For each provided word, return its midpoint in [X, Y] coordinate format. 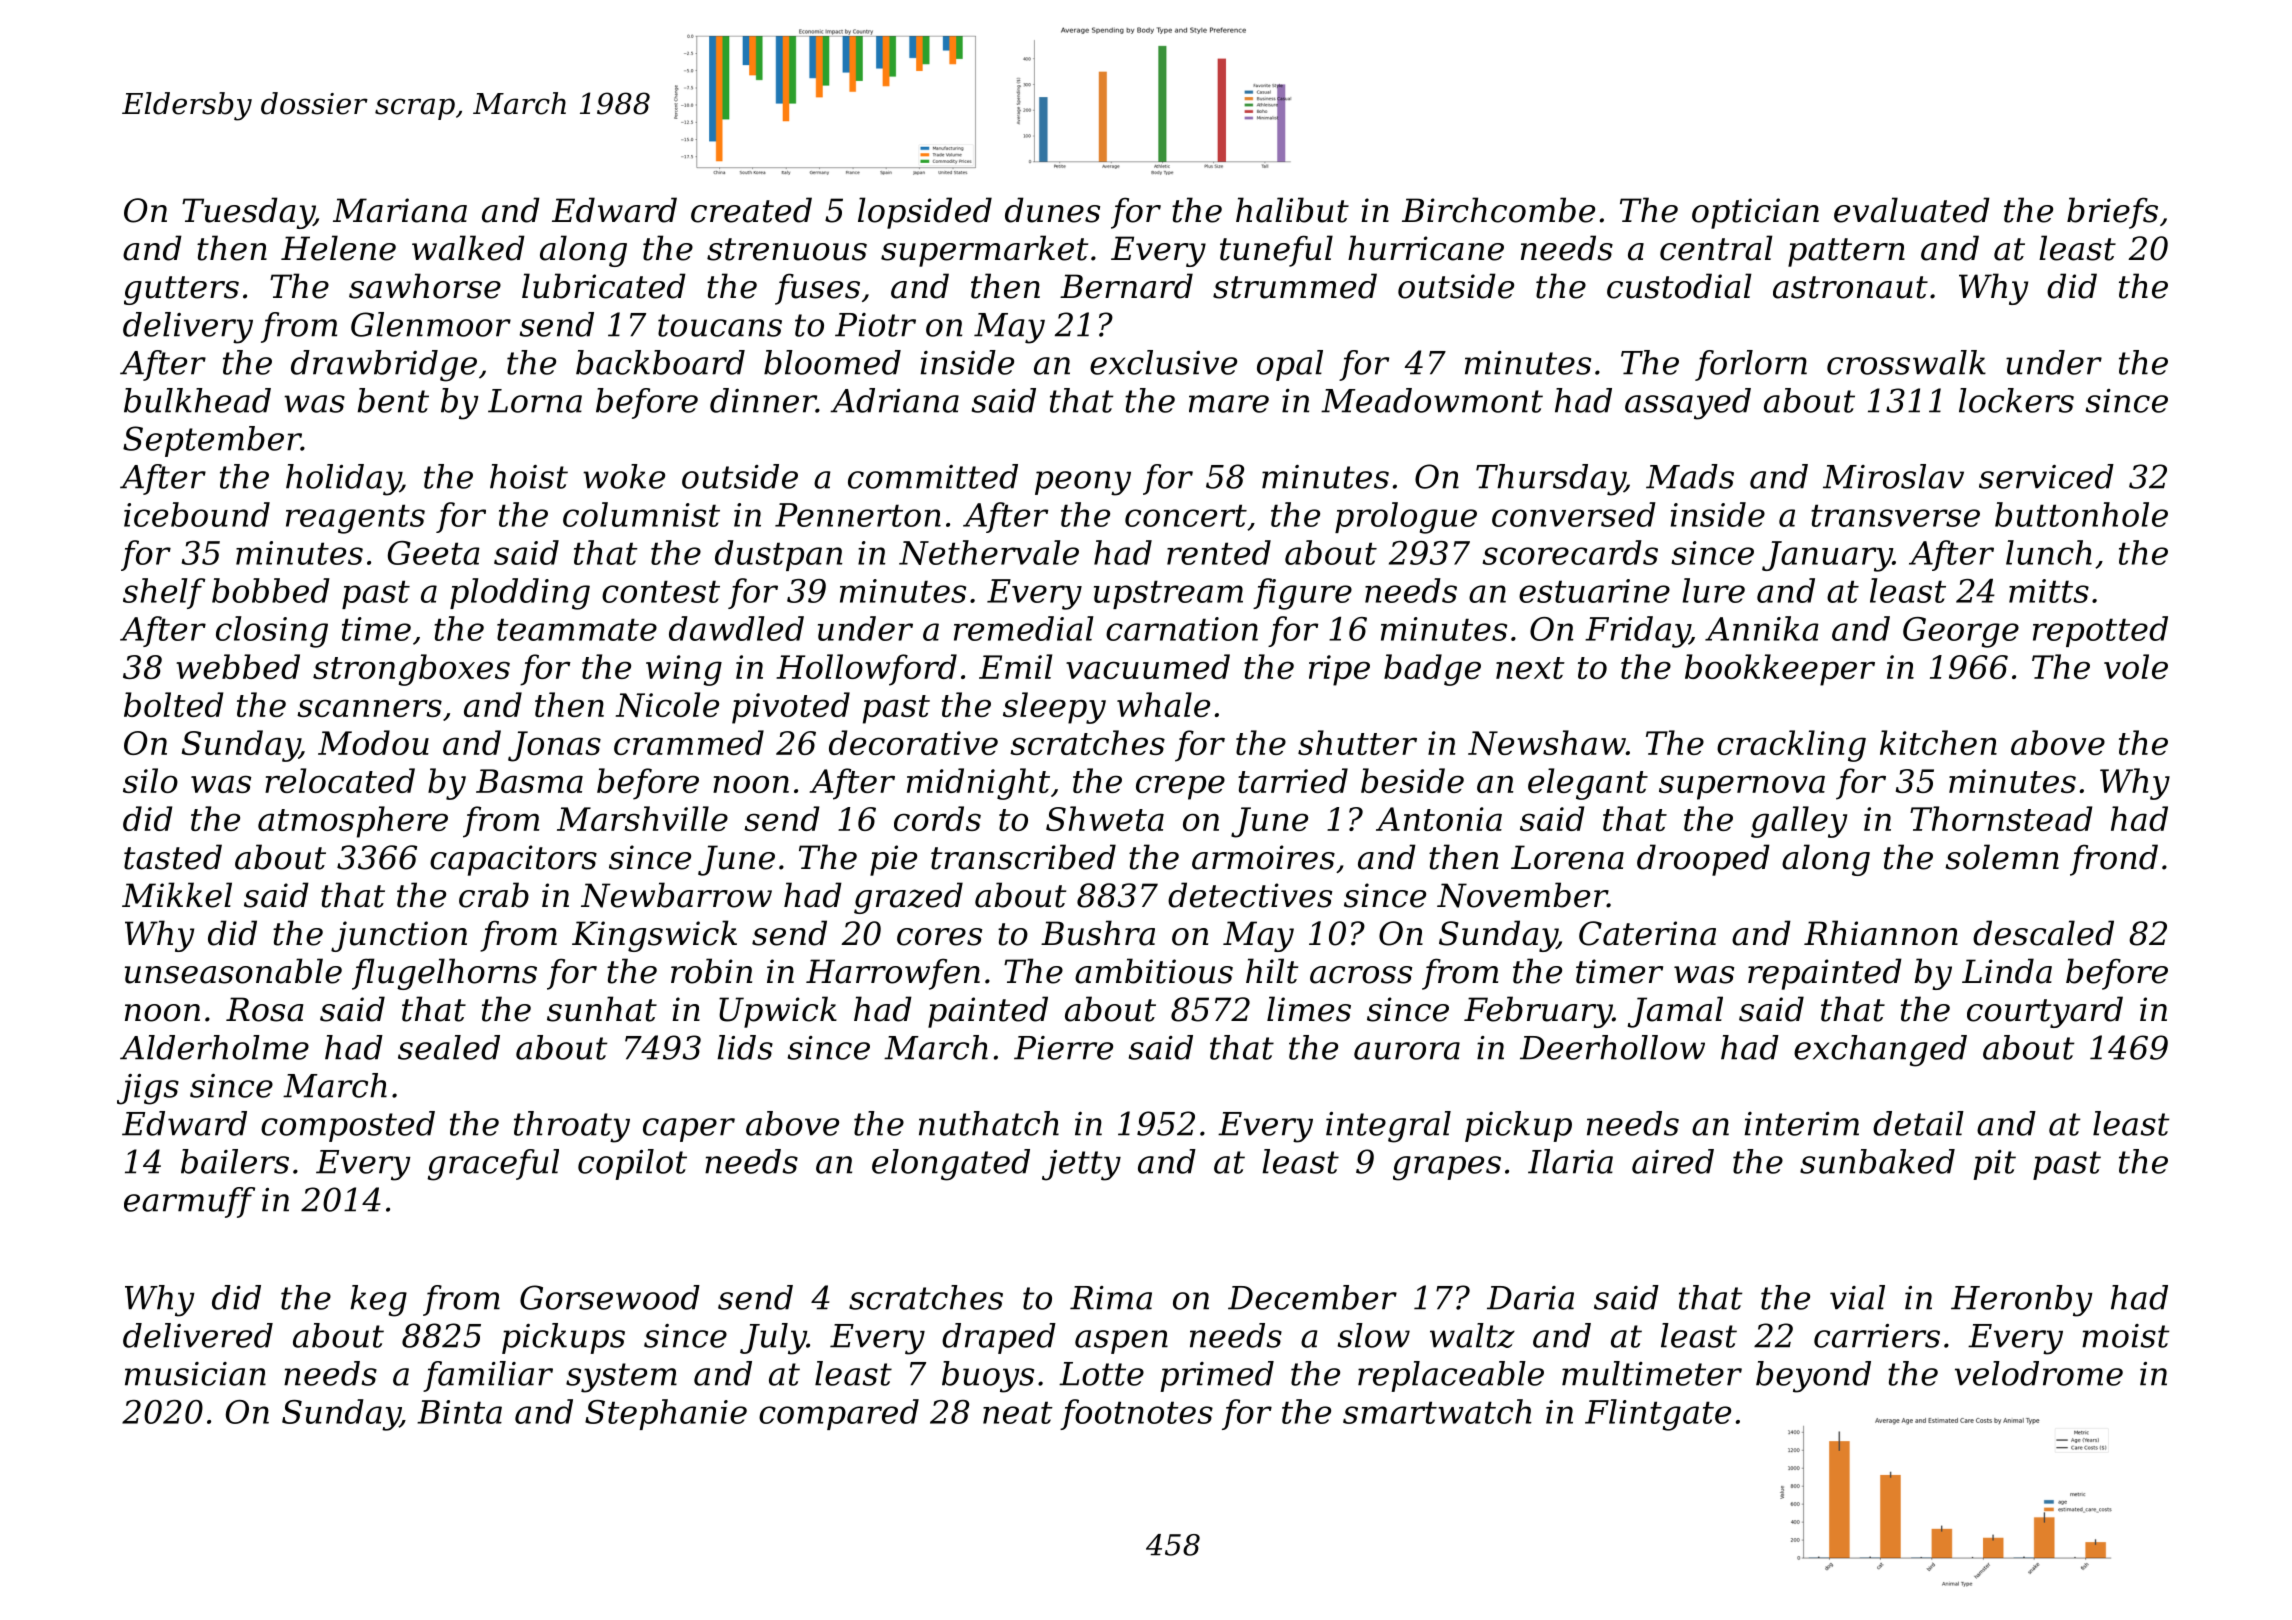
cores [939, 937]
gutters [181, 290]
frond [2114, 860]
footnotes [1136, 1414]
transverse [1895, 515]
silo [150, 780]
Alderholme [214, 1047]
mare [1229, 404]
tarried [1293, 780]
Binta [459, 1412]
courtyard [2045, 1012]
